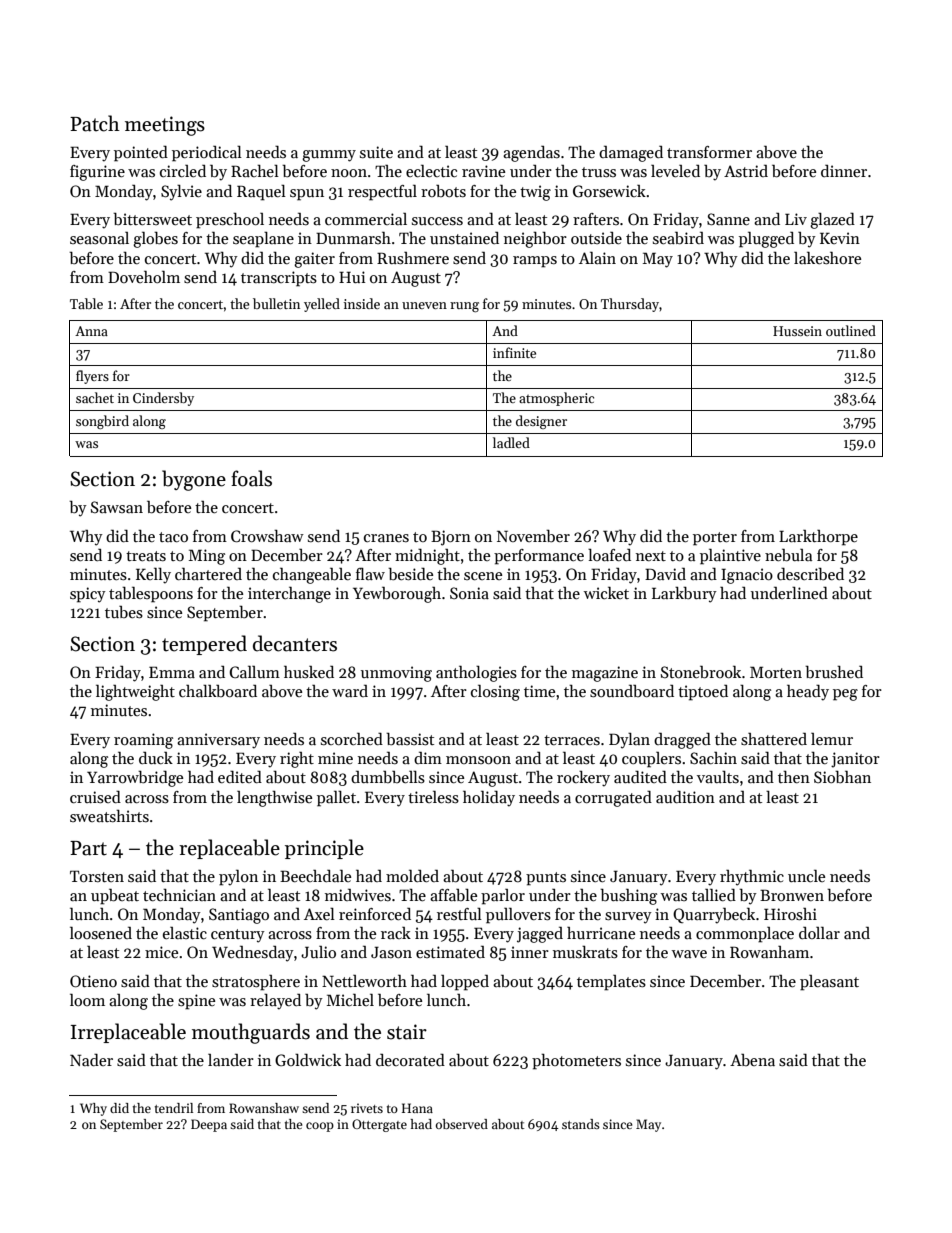 This document has height=1233, width=952. I want to click on sweatshirts, so click(109, 816).
